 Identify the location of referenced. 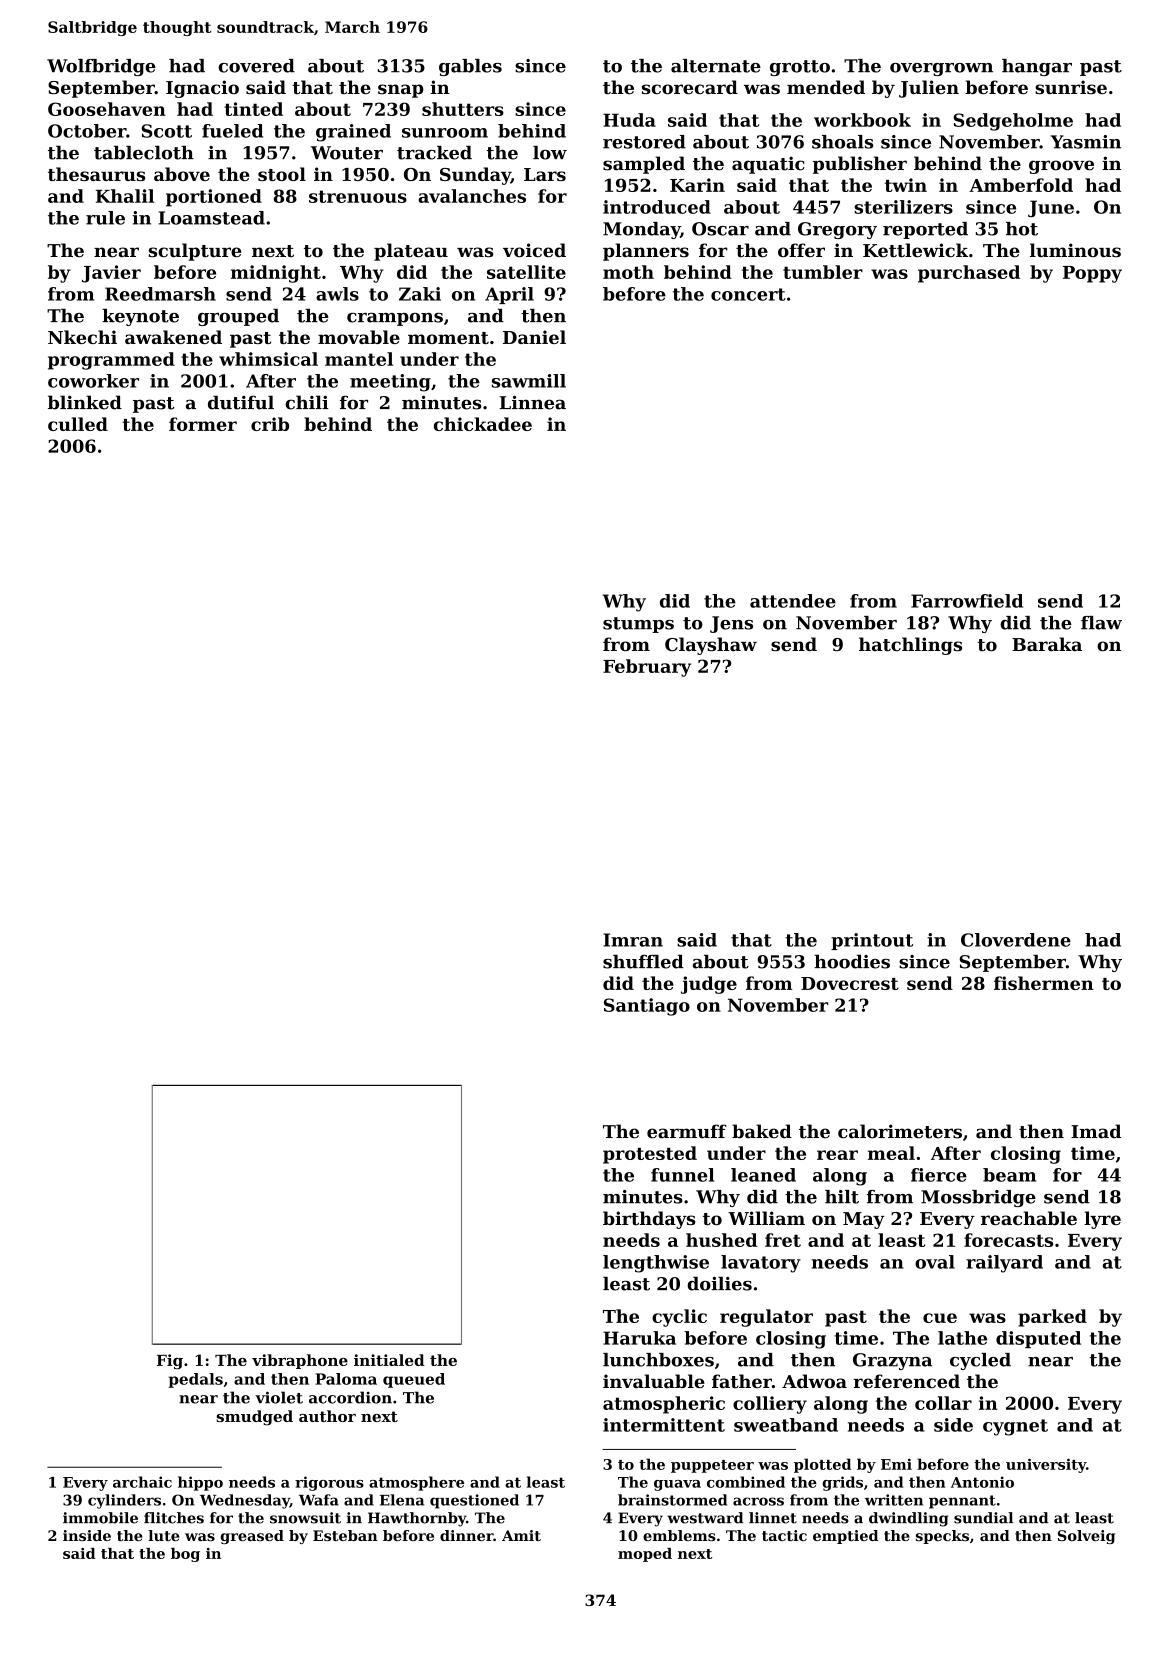
(906, 1381).
